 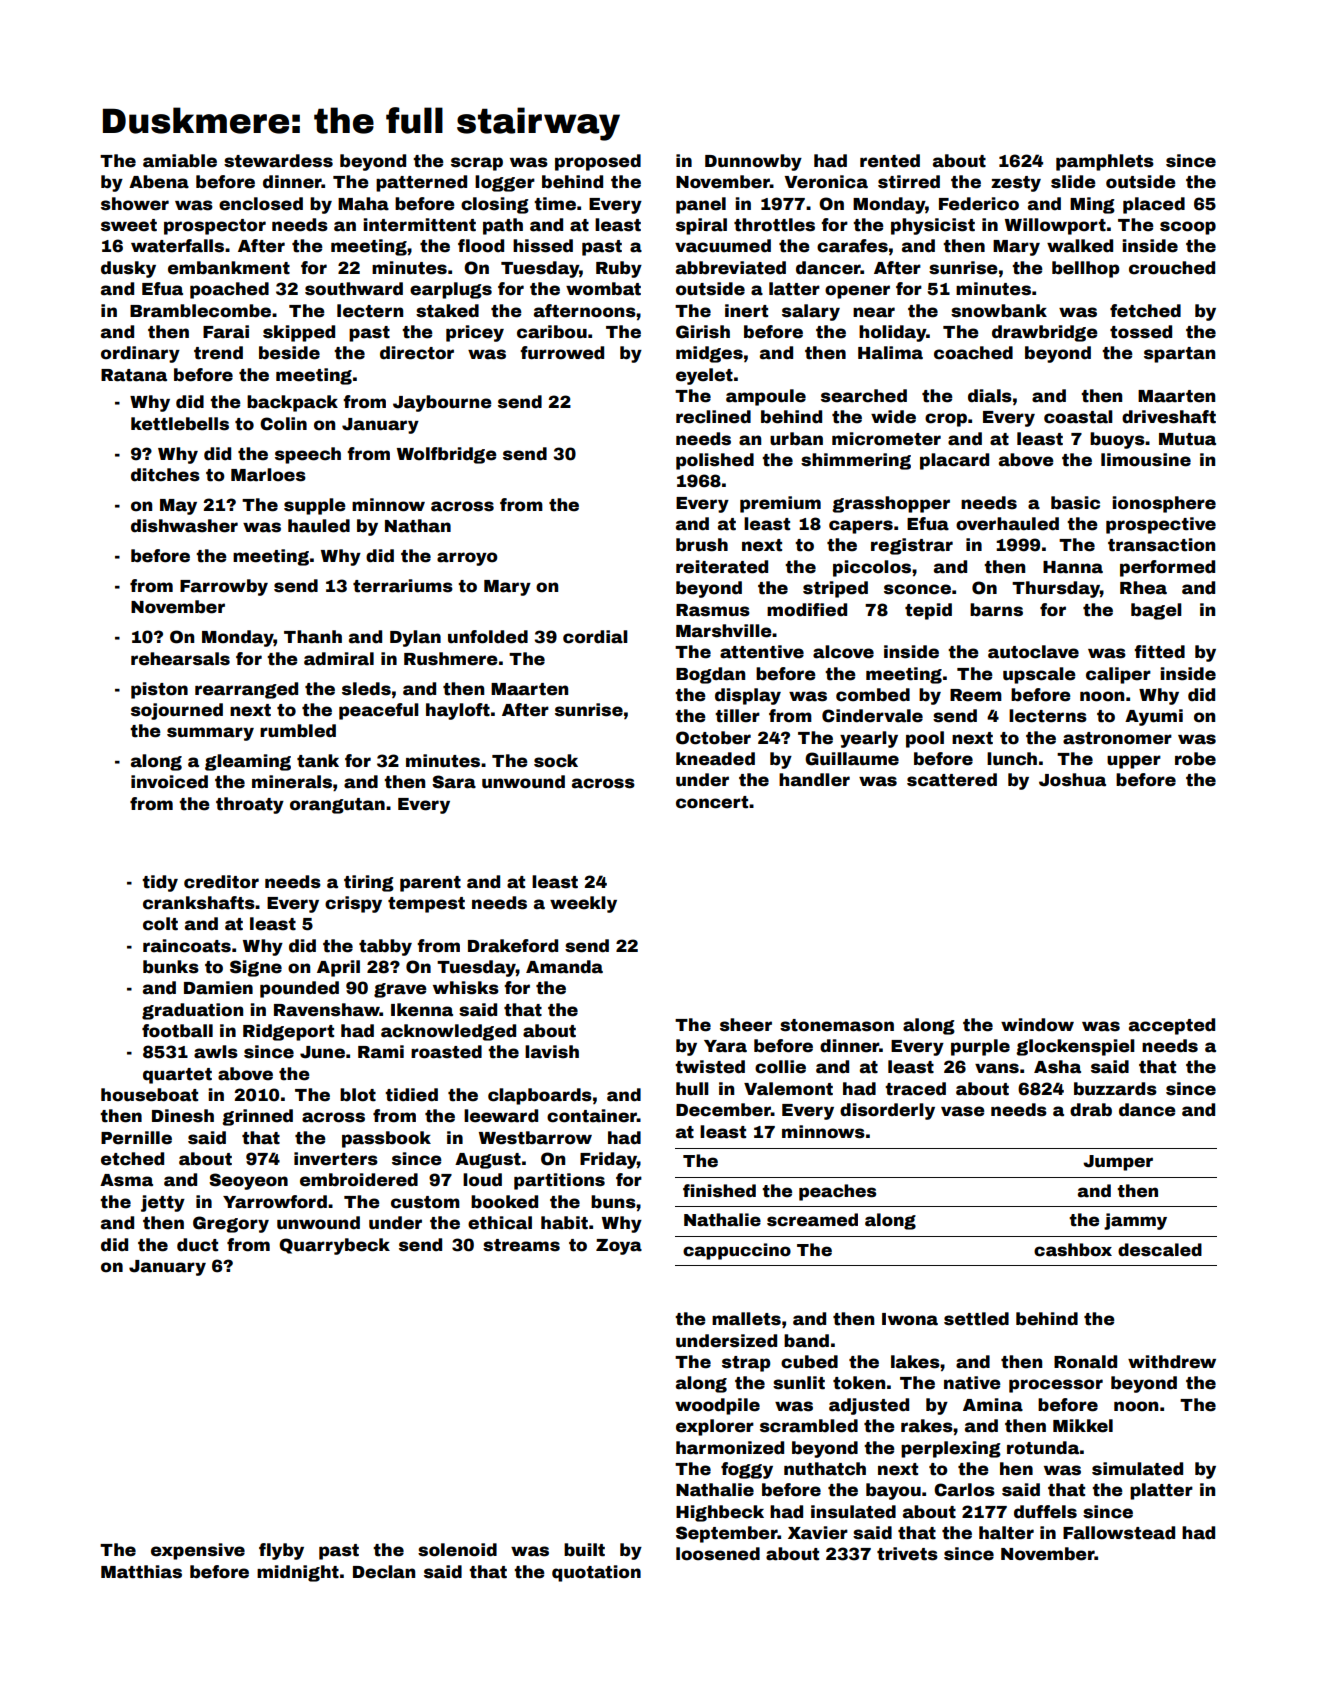 I want to click on orangutan, so click(x=337, y=806).
